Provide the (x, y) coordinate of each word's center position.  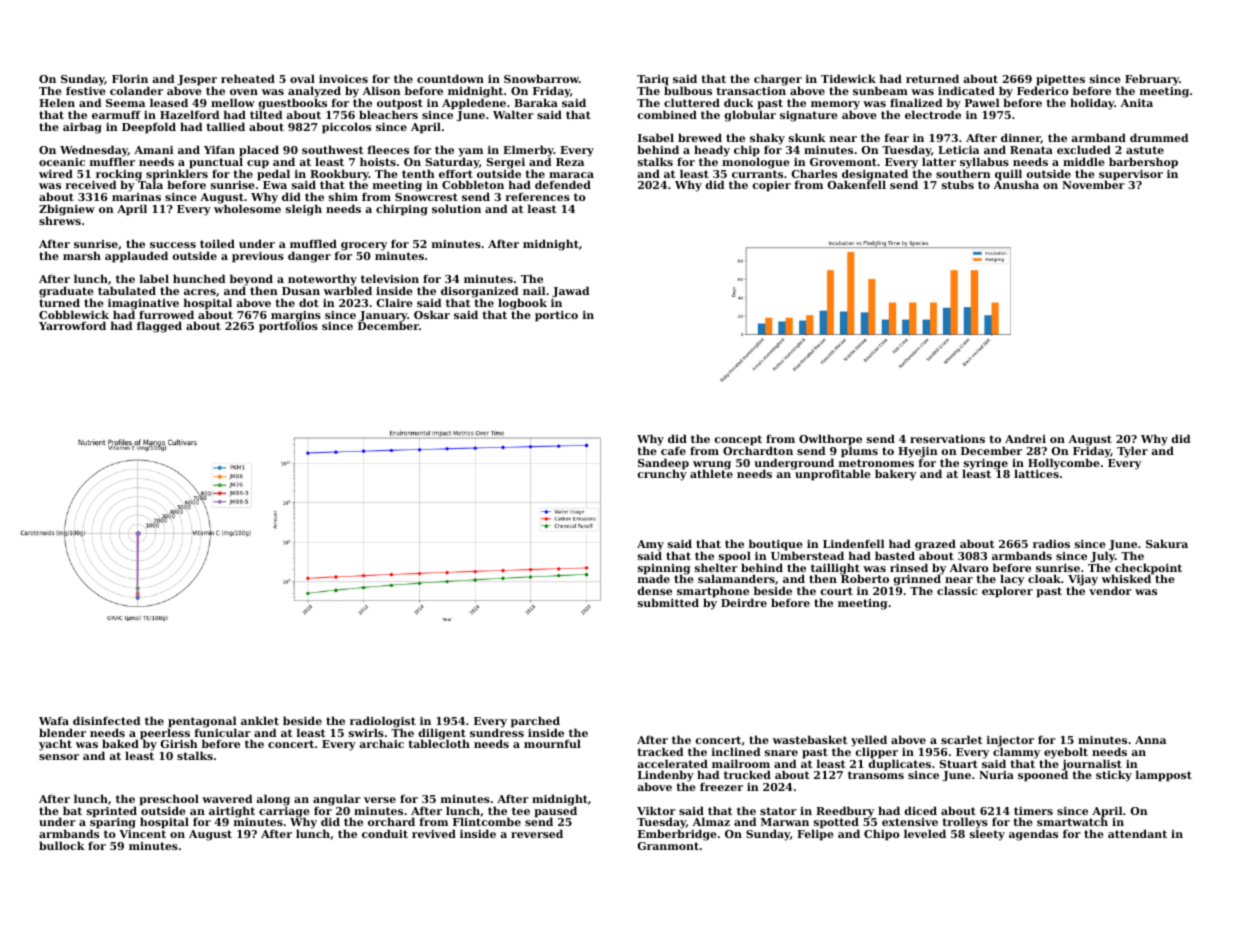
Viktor (656, 810)
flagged (159, 327)
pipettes (1060, 81)
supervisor (1131, 175)
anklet (260, 720)
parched (535, 722)
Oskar (432, 314)
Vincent (142, 834)
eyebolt (1066, 753)
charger (778, 80)
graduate (66, 292)
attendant (1137, 833)
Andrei (1025, 438)
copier (772, 186)
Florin (130, 78)
